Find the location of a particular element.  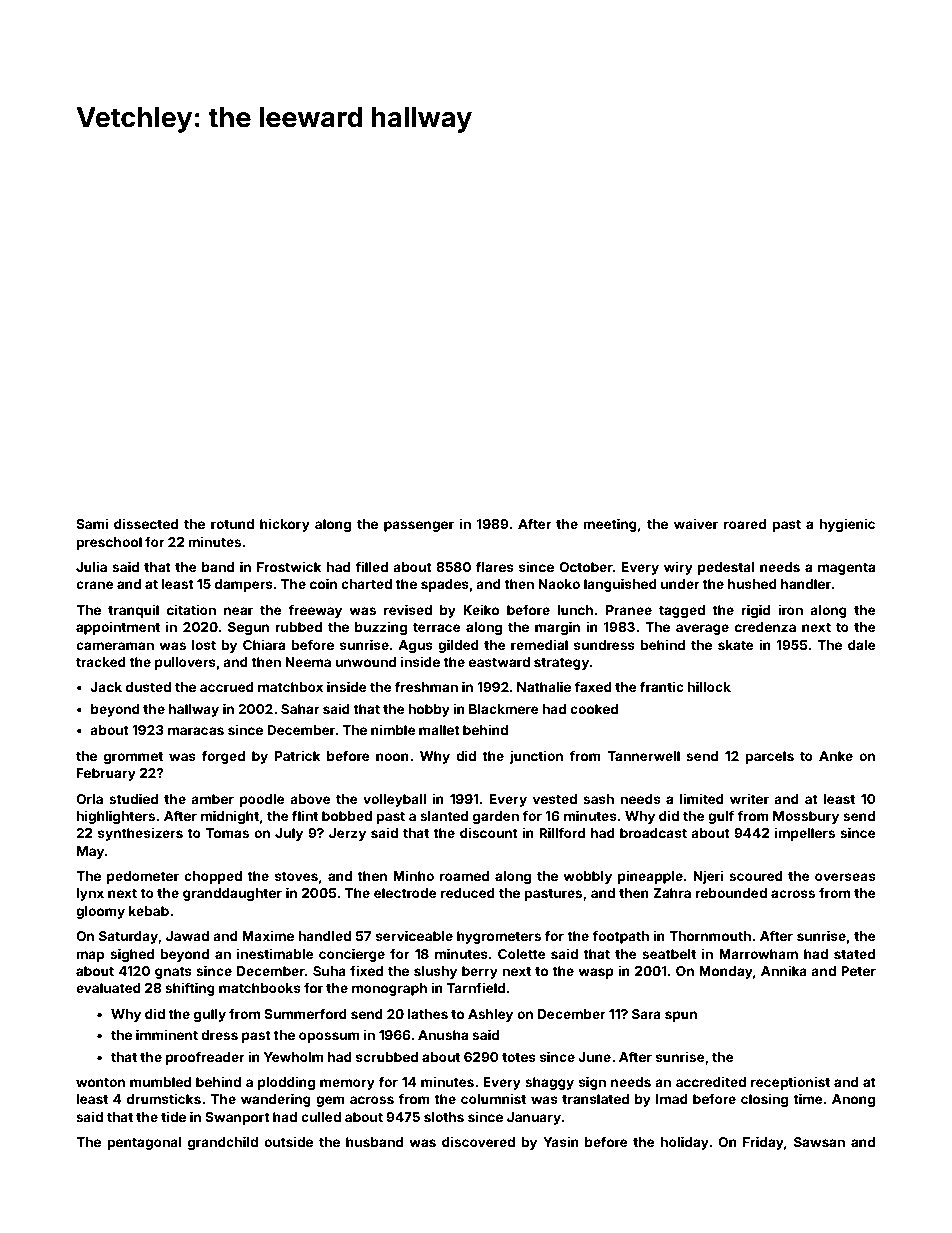

flares is located at coordinates (495, 566).
